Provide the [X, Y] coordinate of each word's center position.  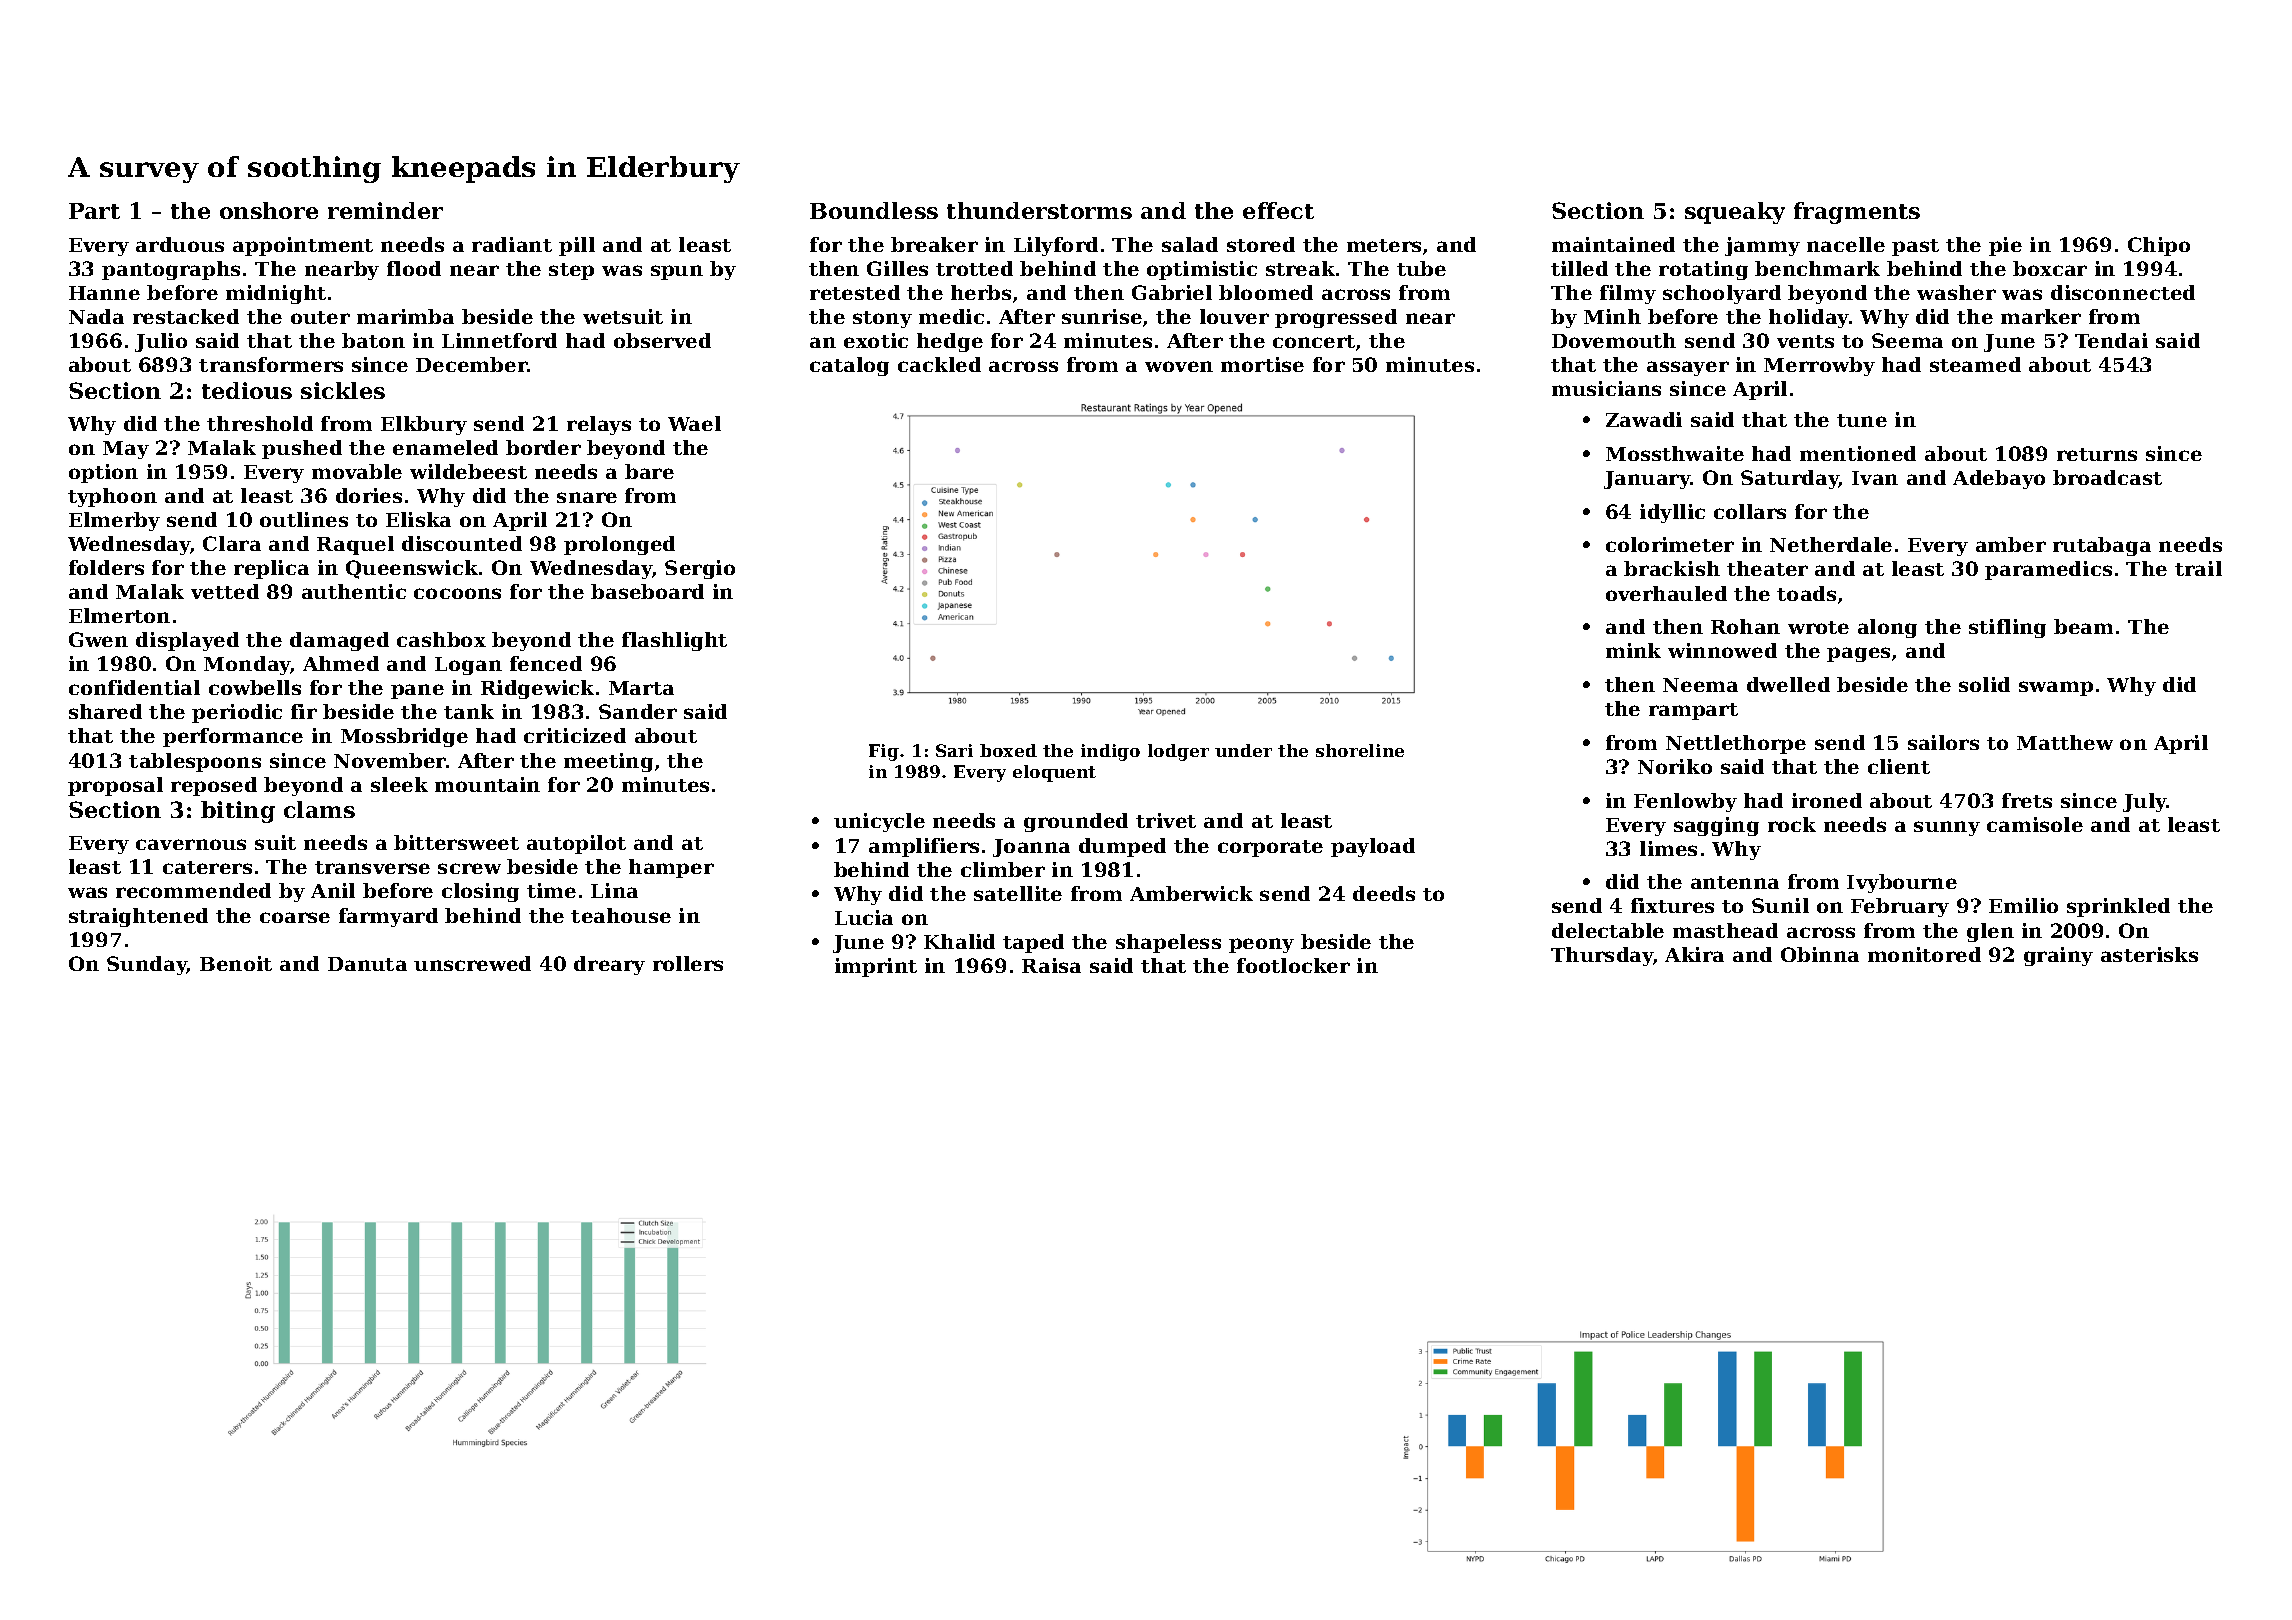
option [103, 473]
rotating [1703, 270]
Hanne [104, 293]
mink [1633, 650]
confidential [134, 687]
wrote [1818, 627]
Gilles [897, 268]
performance [233, 737]
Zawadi [1644, 419]
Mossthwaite [1675, 453]
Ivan [1875, 478]
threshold [260, 423]
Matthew [2065, 742]
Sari [954, 750]
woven [1179, 366]
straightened [138, 917]
